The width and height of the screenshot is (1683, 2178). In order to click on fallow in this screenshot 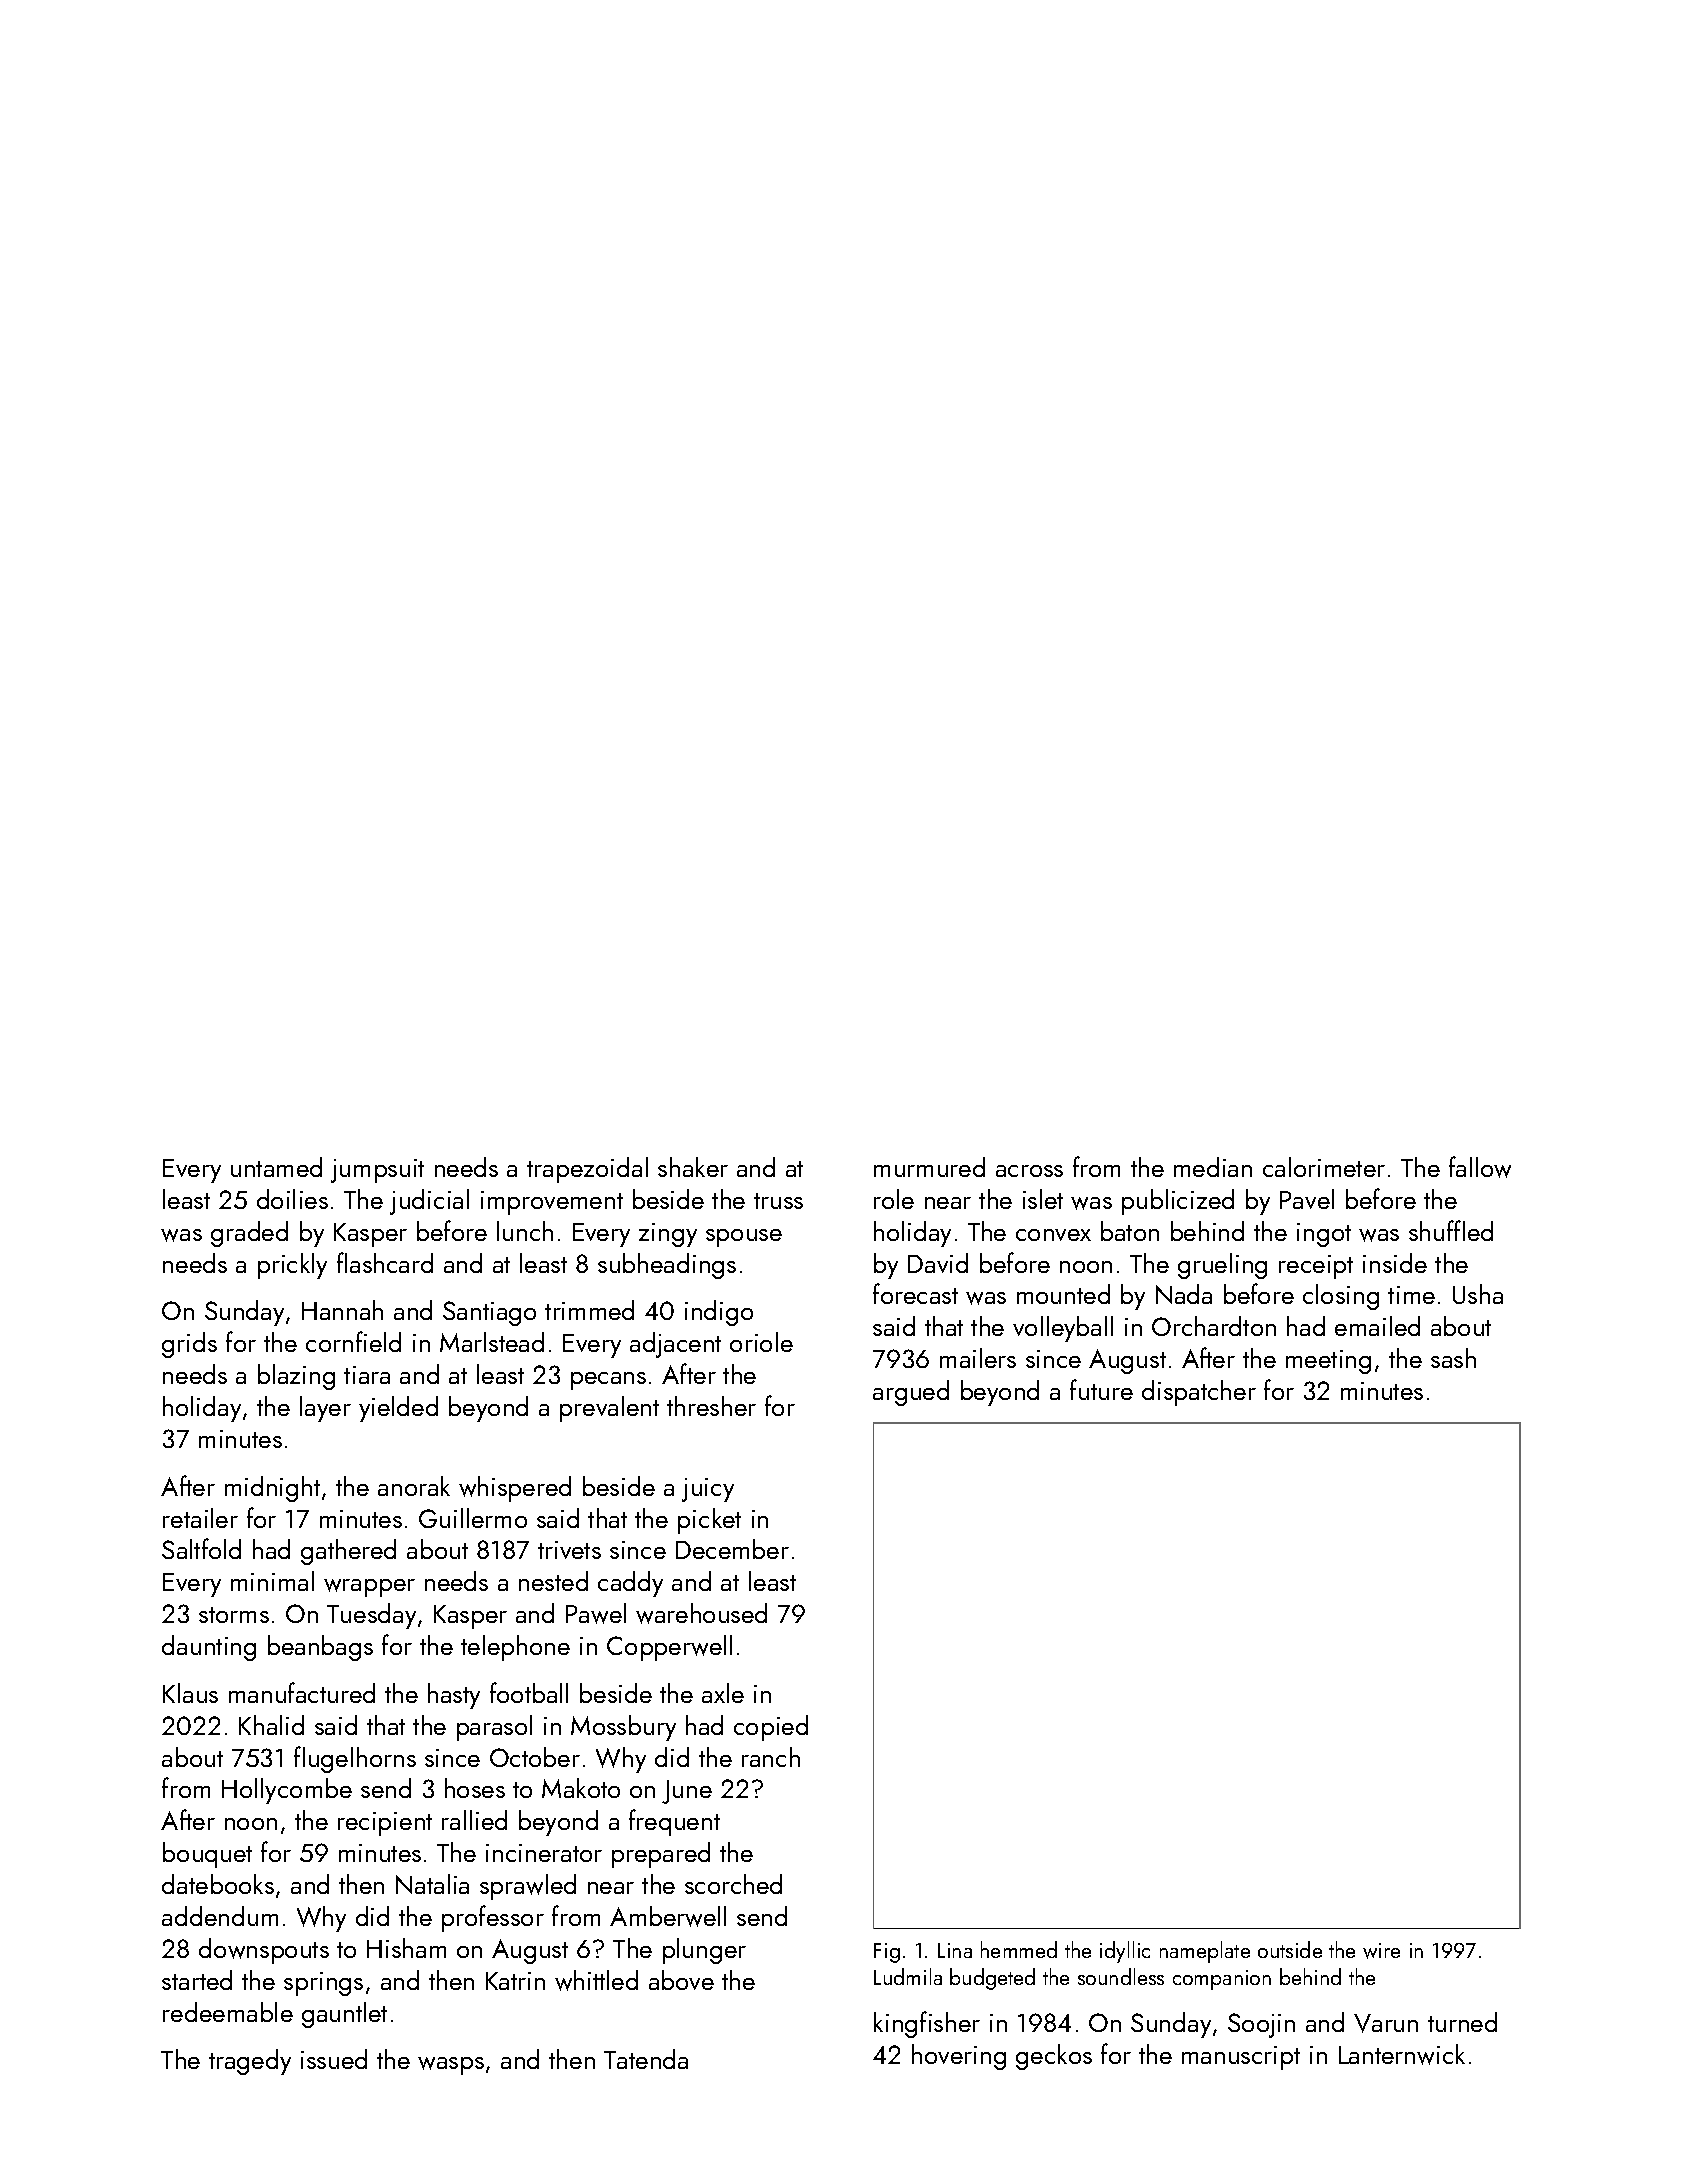, I will do `click(1480, 1167)`.
